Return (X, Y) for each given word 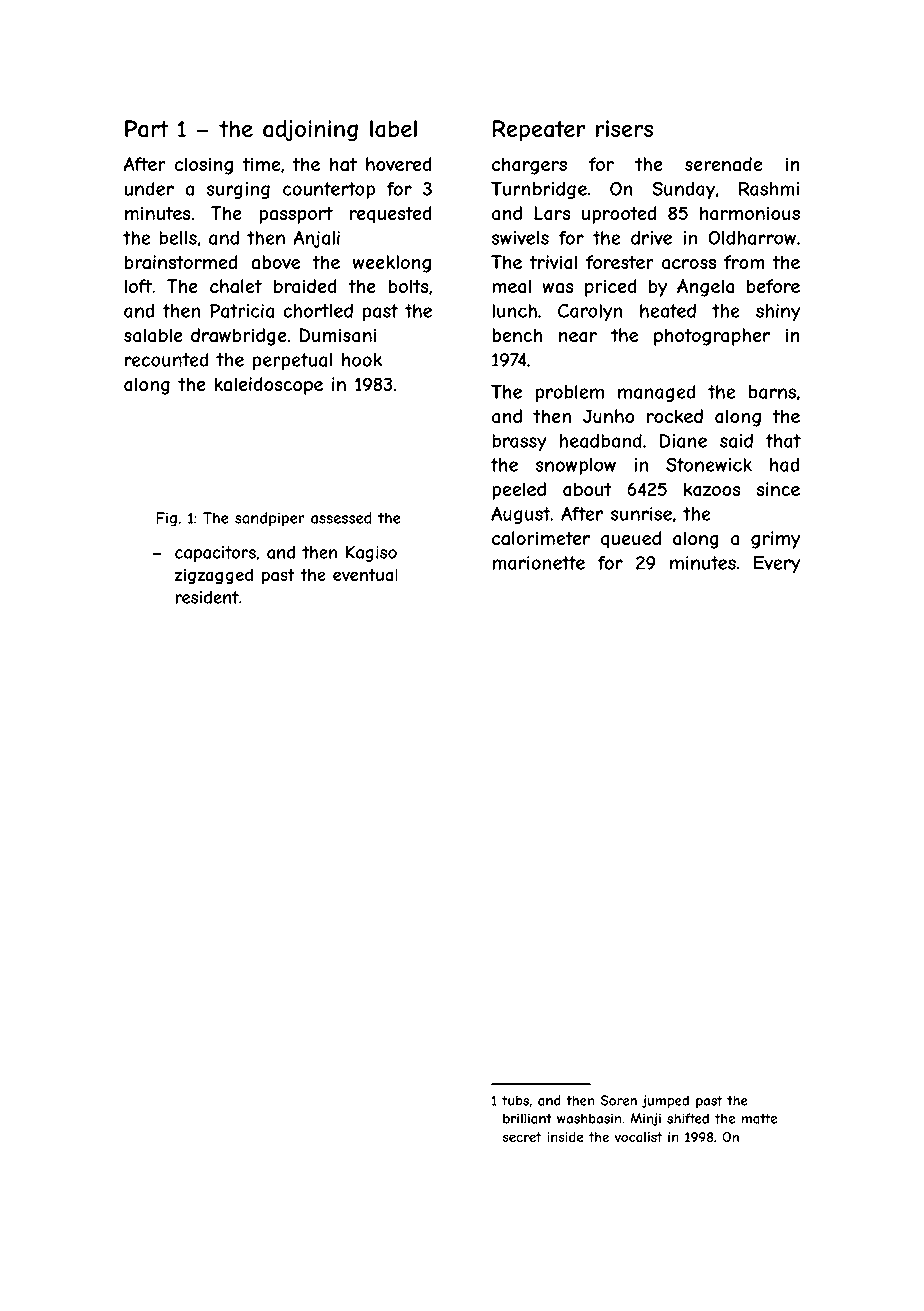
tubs (515, 1100)
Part (146, 129)
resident (207, 597)
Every (777, 564)
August (520, 515)
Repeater (539, 131)
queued (631, 540)
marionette (538, 563)
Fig (166, 519)
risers (624, 128)
